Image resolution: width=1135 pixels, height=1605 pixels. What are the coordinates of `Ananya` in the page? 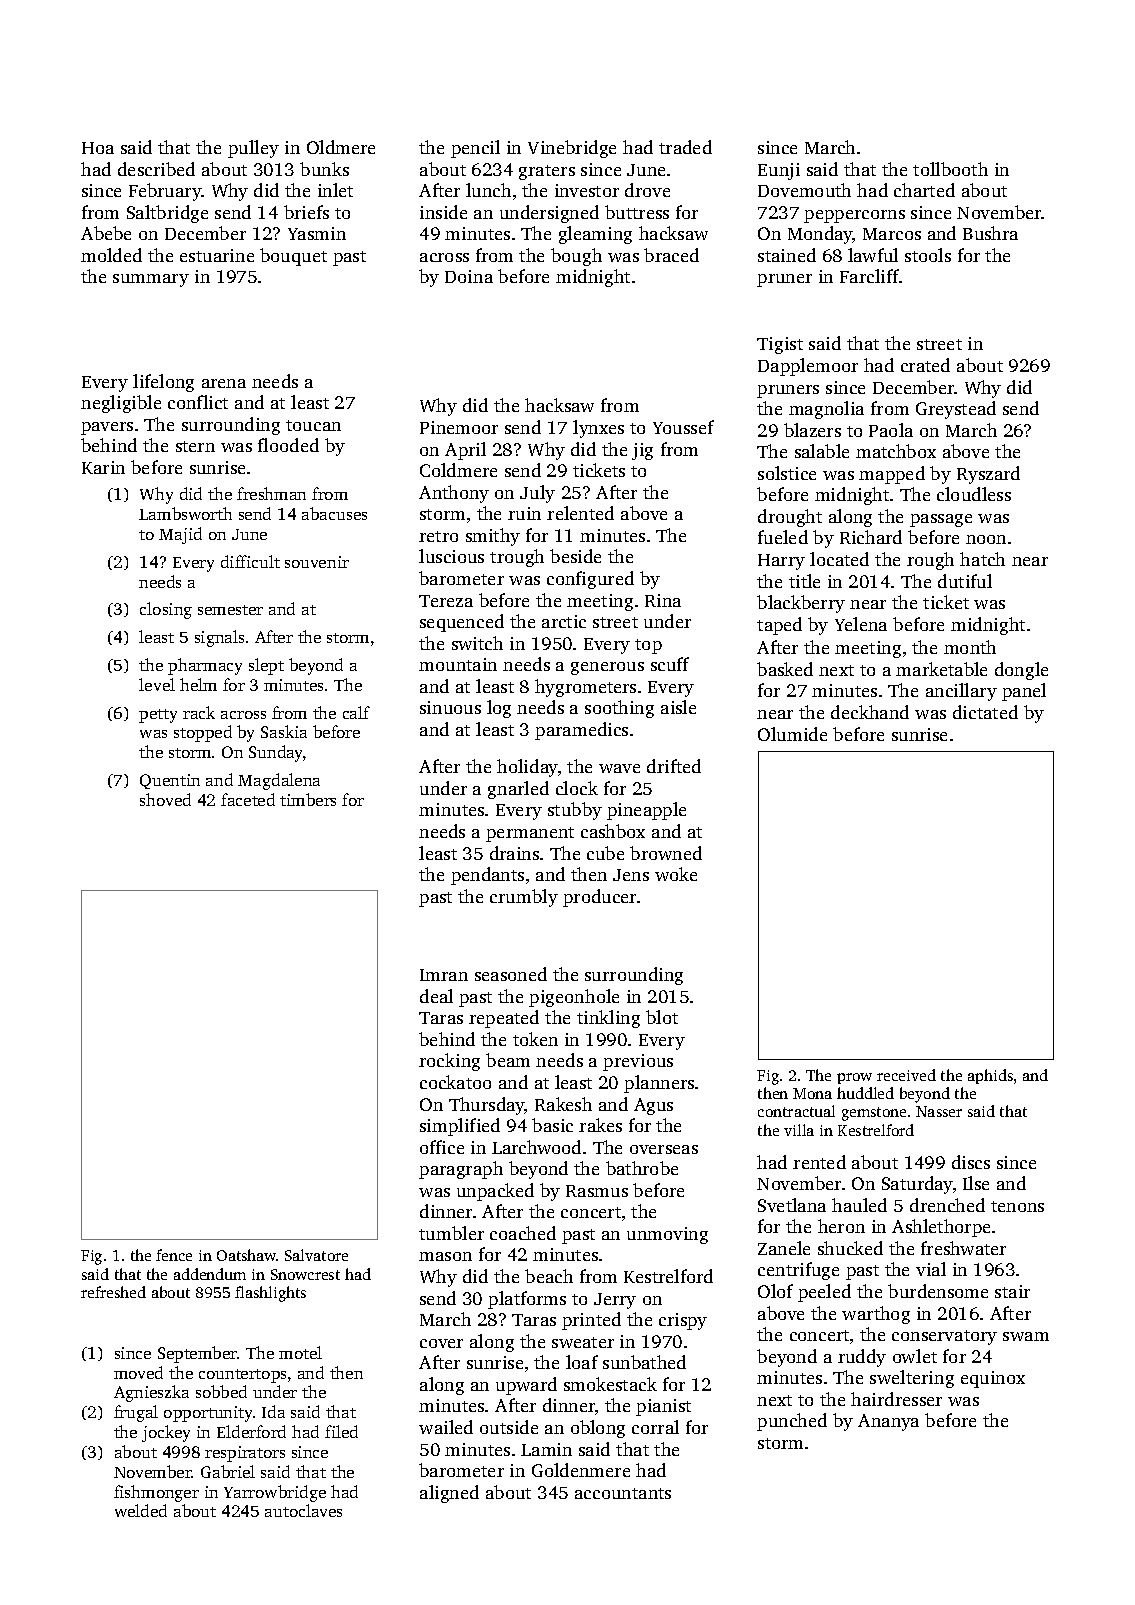 It's located at (888, 1422).
